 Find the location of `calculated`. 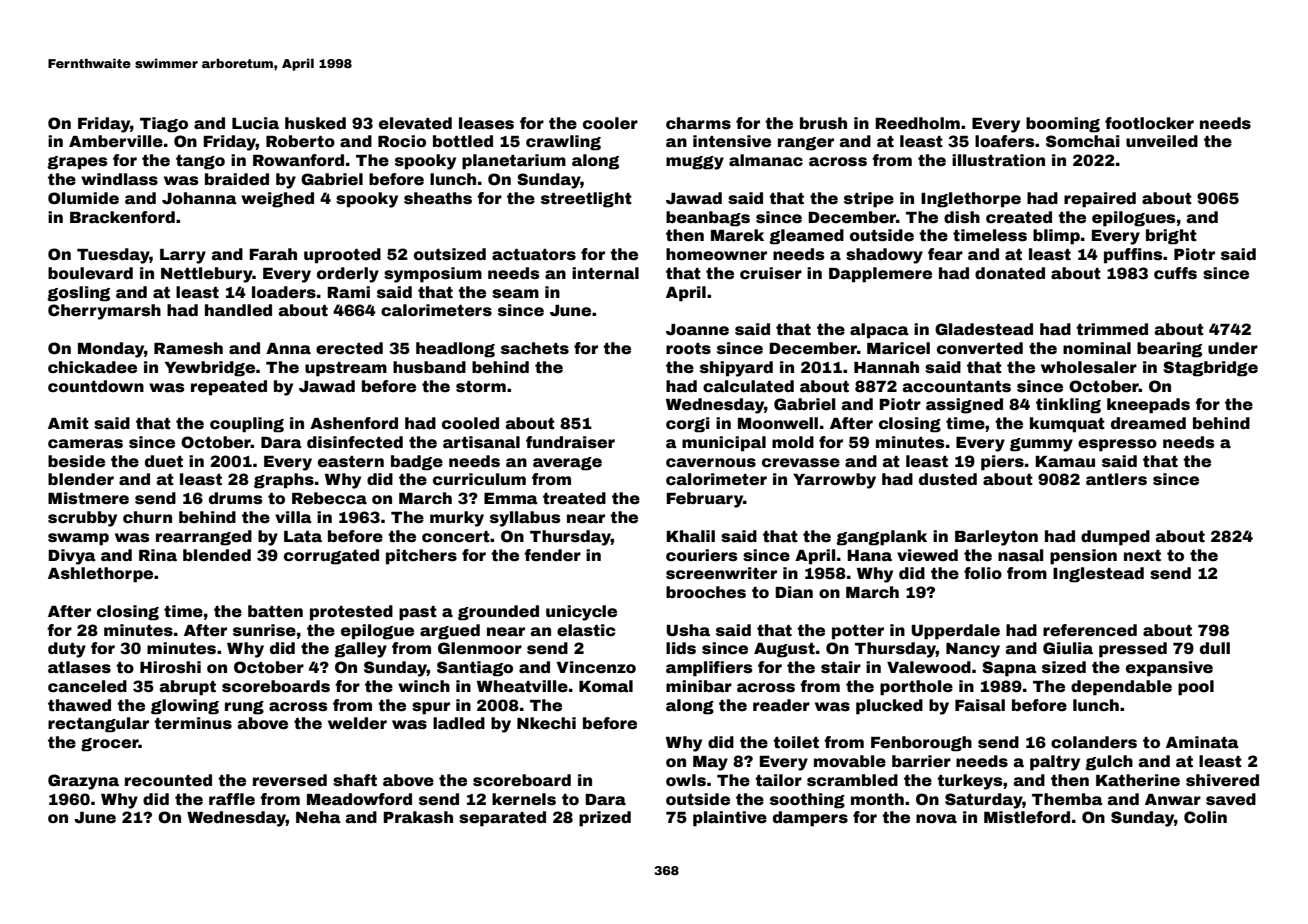

calculated is located at coordinates (748, 386).
